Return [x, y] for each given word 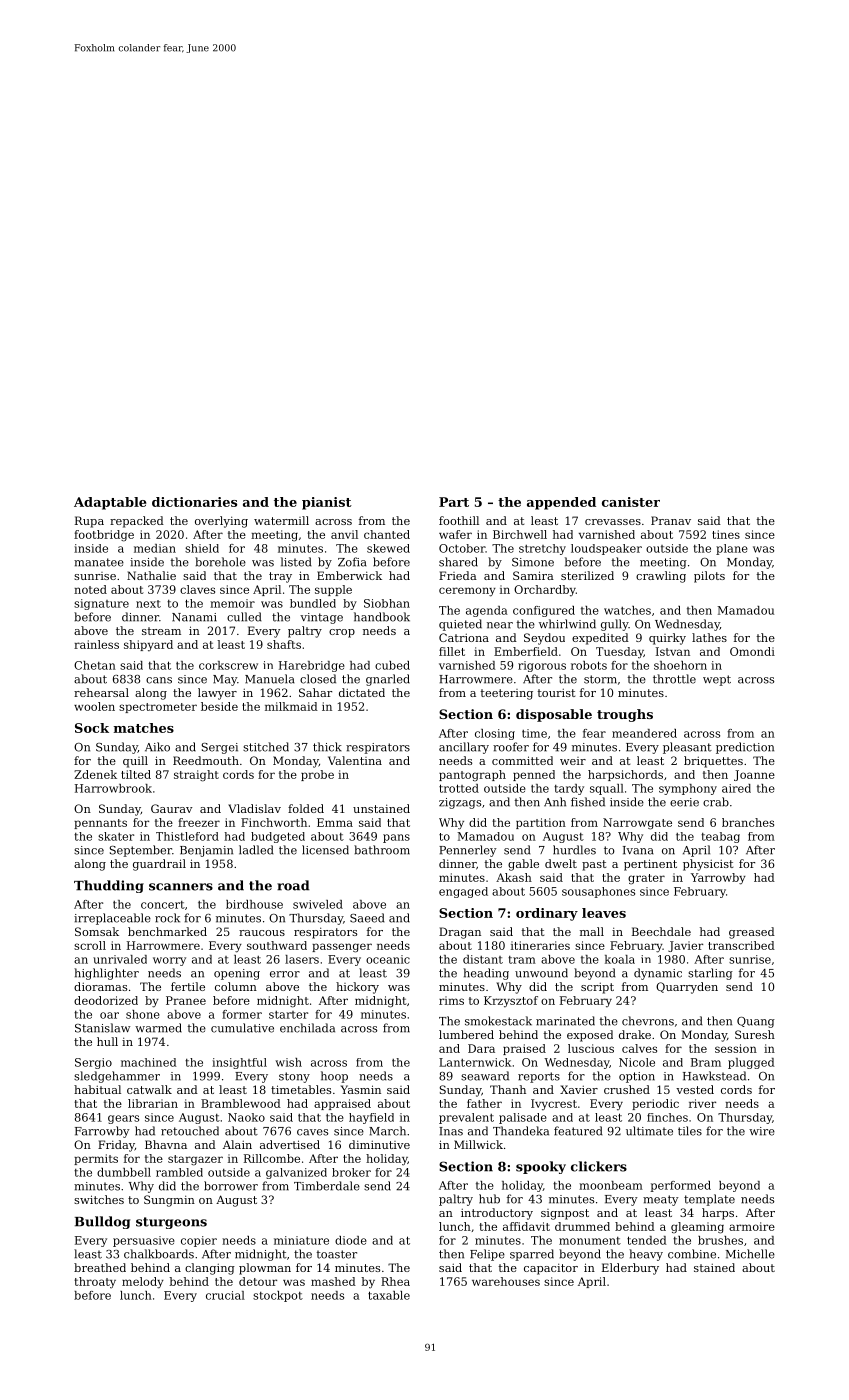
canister [631, 502]
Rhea [395, 1281]
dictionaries [194, 502]
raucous [262, 933]
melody [143, 1283]
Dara [481, 1048]
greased [752, 933]
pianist [327, 503]
